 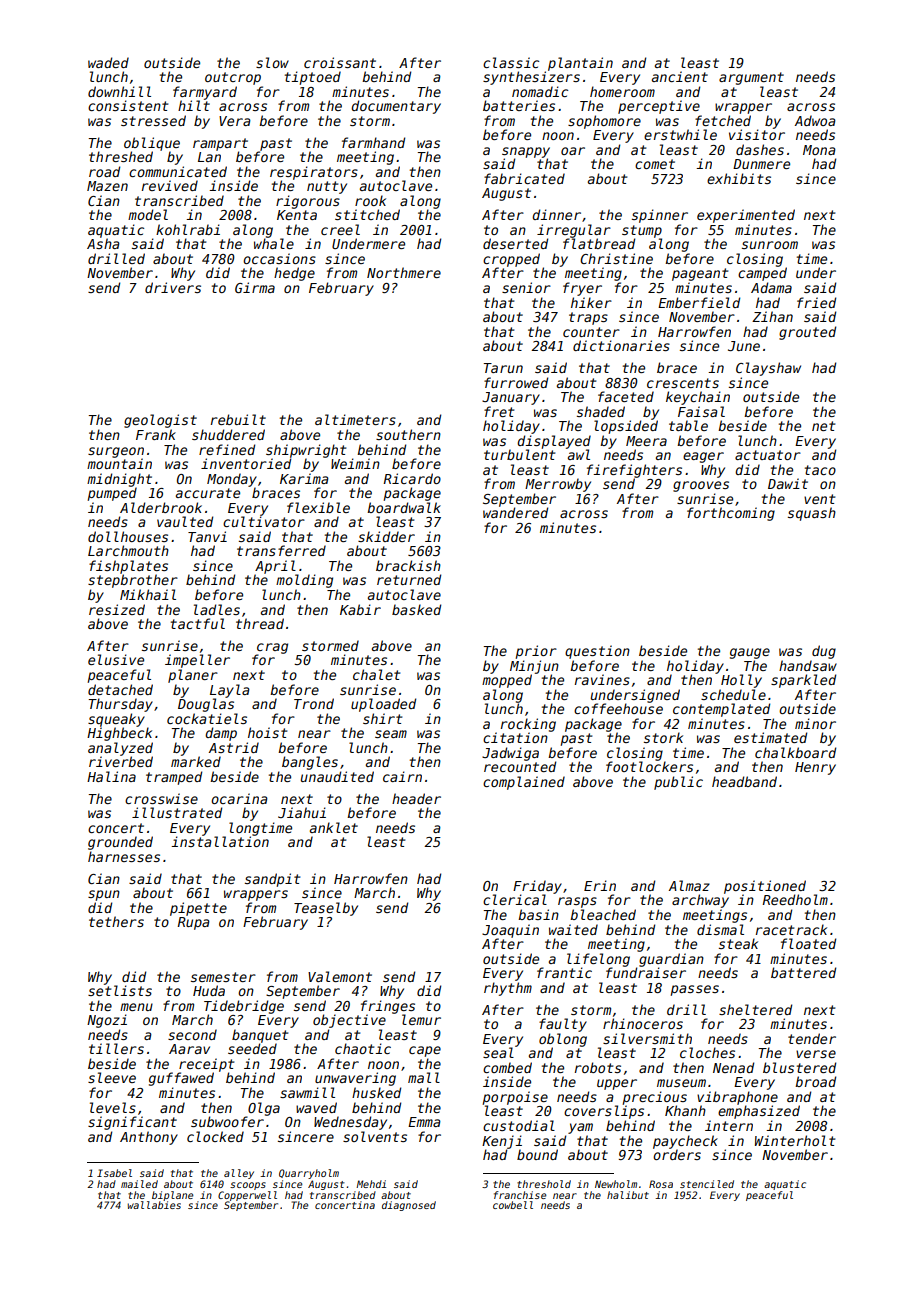 I want to click on elusive, so click(x=116, y=659).
